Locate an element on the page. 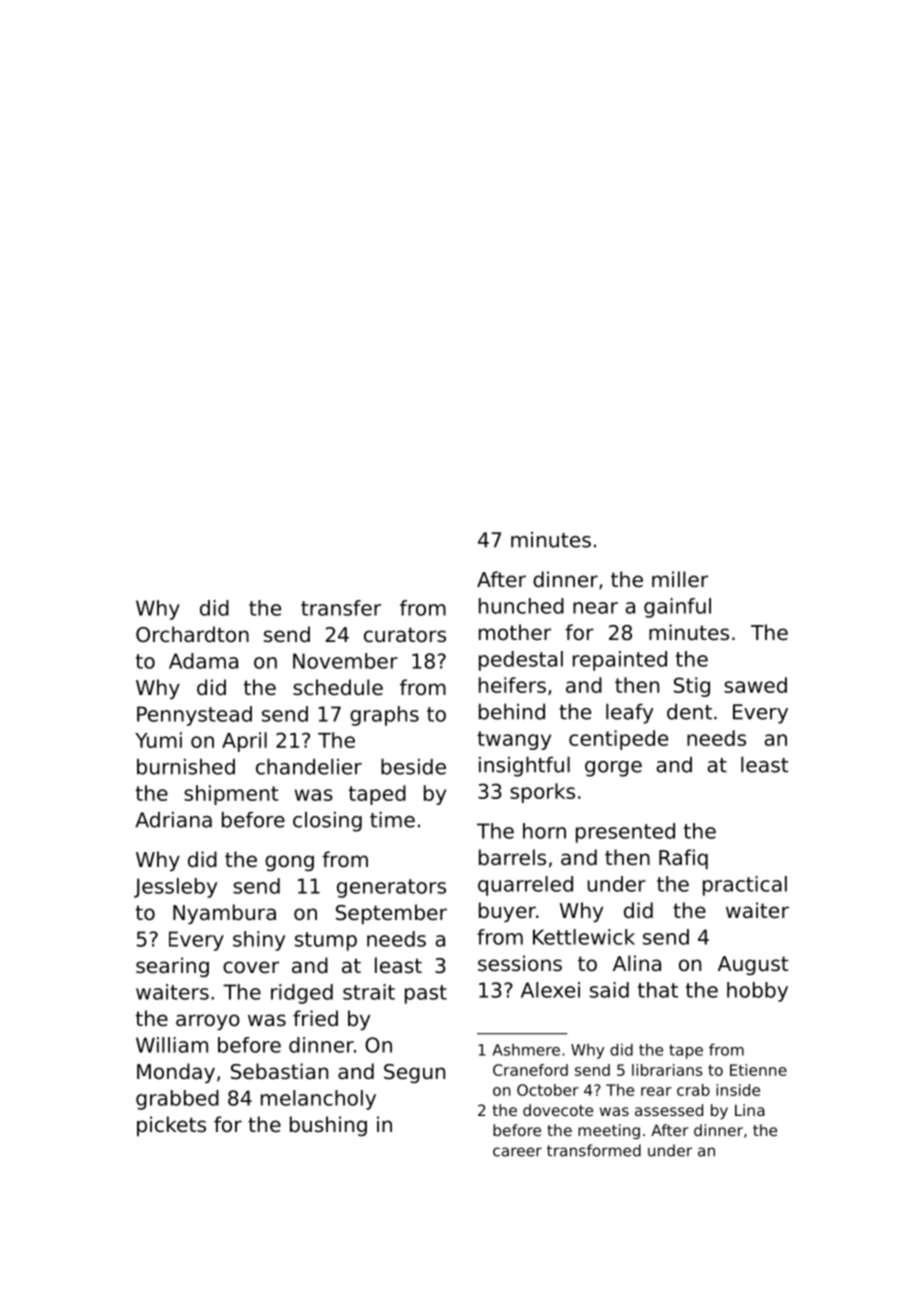  April is located at coordinates (244, 742).
